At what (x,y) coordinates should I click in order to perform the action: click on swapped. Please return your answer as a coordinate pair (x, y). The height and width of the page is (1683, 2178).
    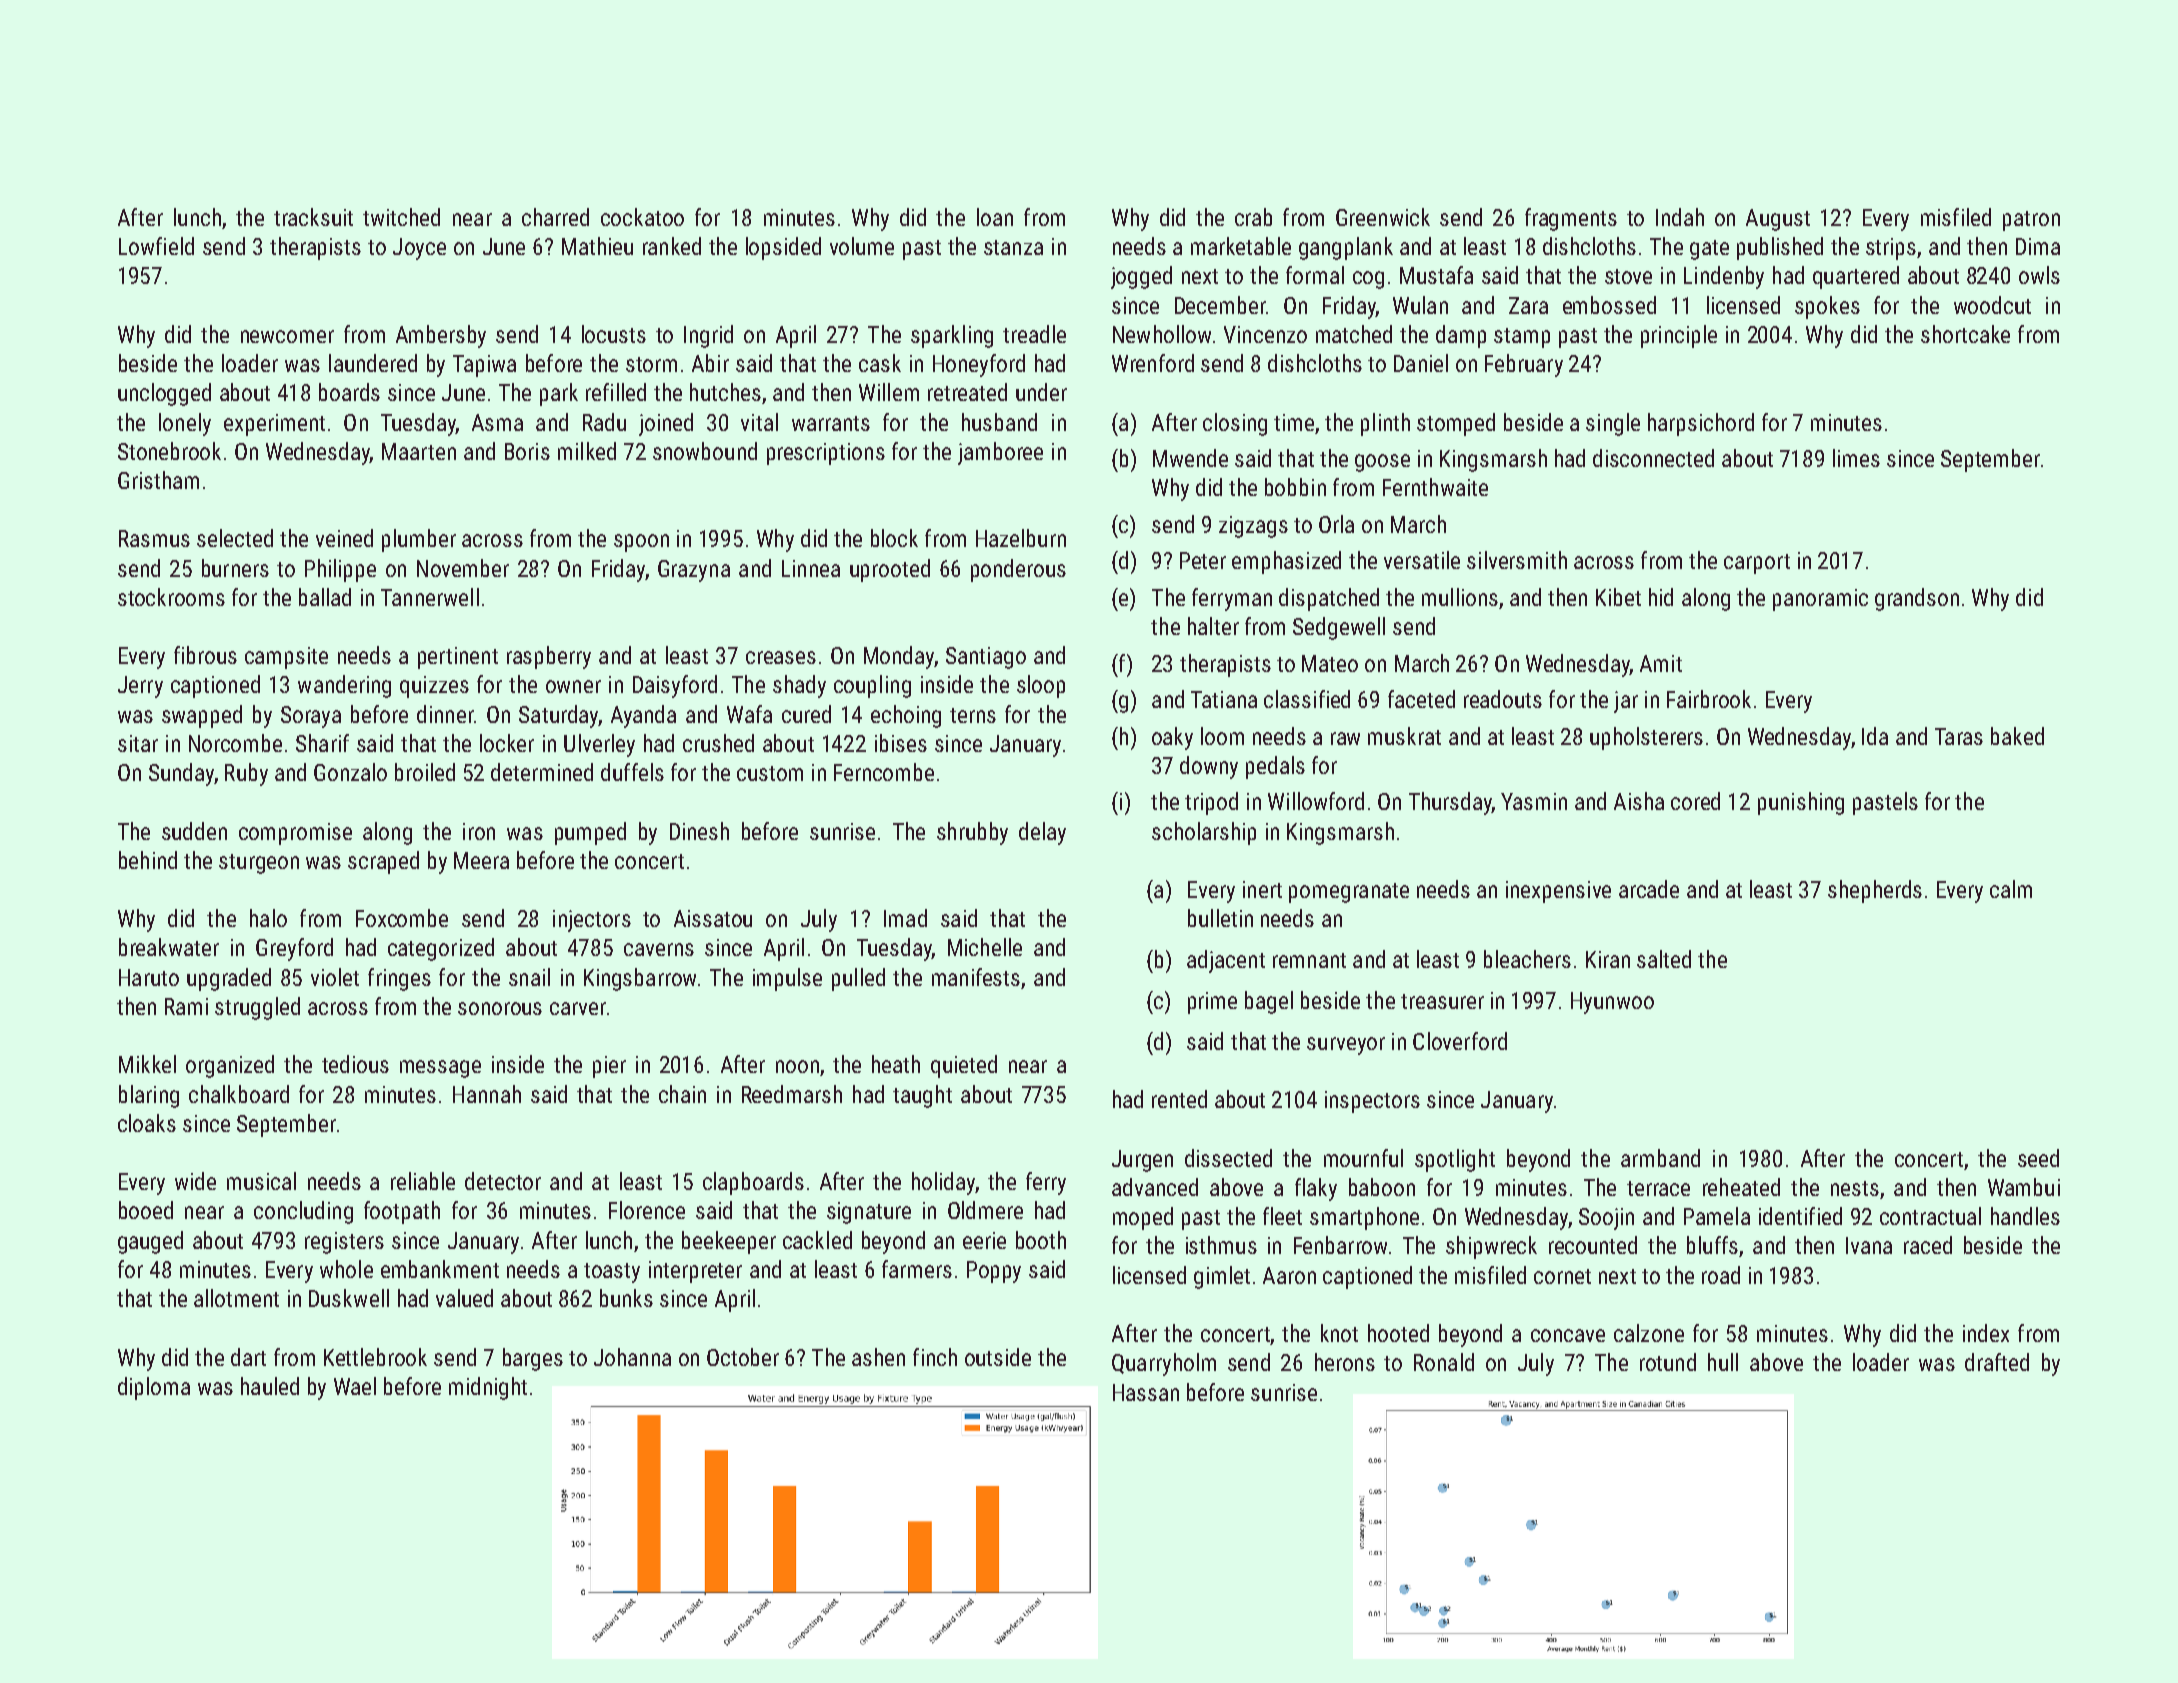
    Looking at the image, I should click on (202, 716).
